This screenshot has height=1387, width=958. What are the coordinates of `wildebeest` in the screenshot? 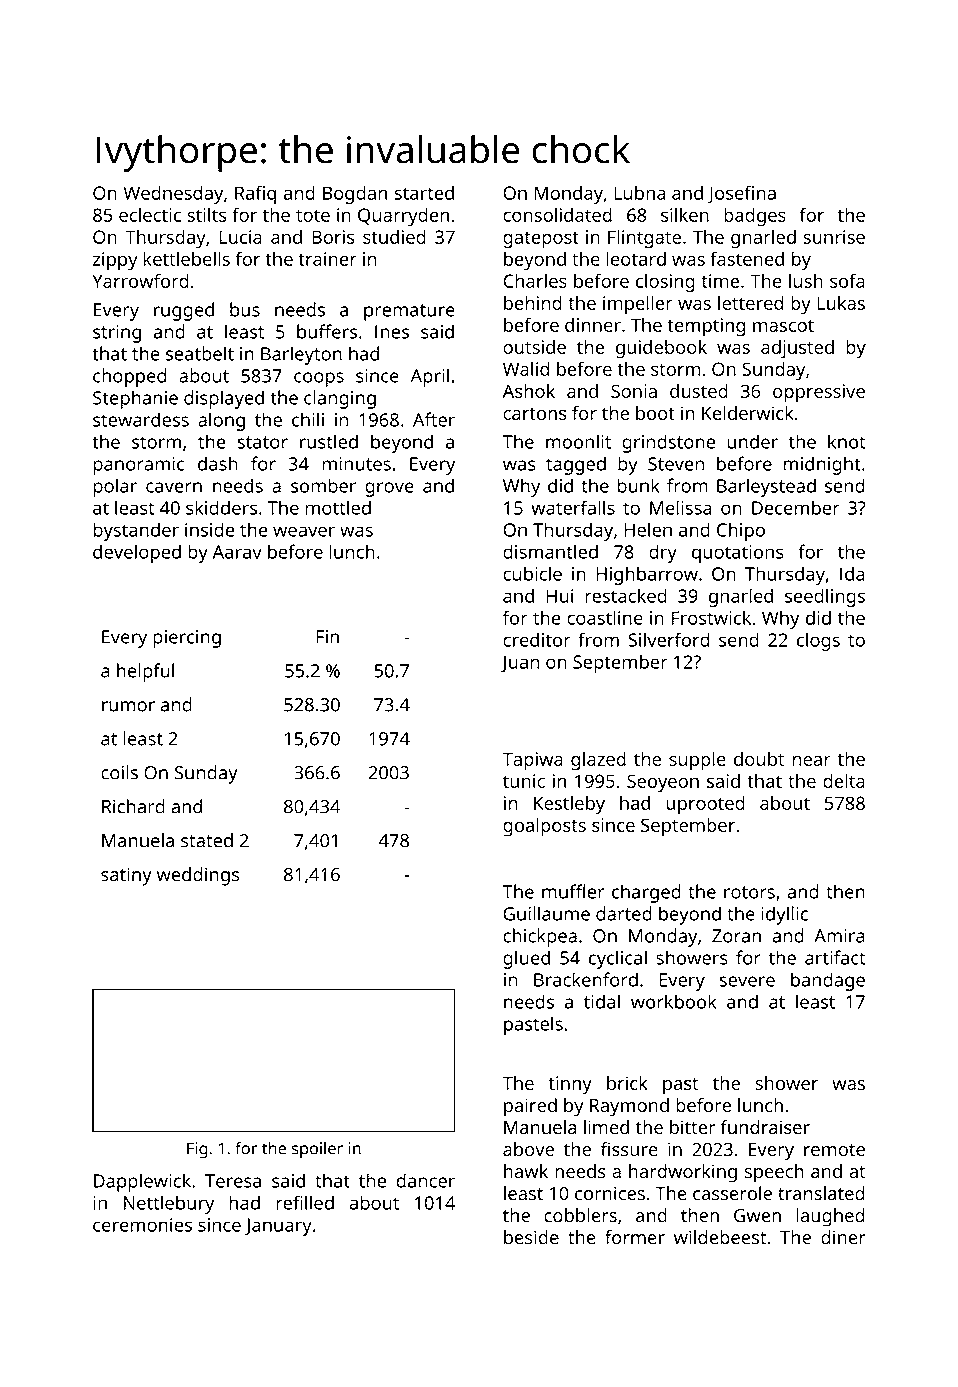 It's located at (720, 1237).
